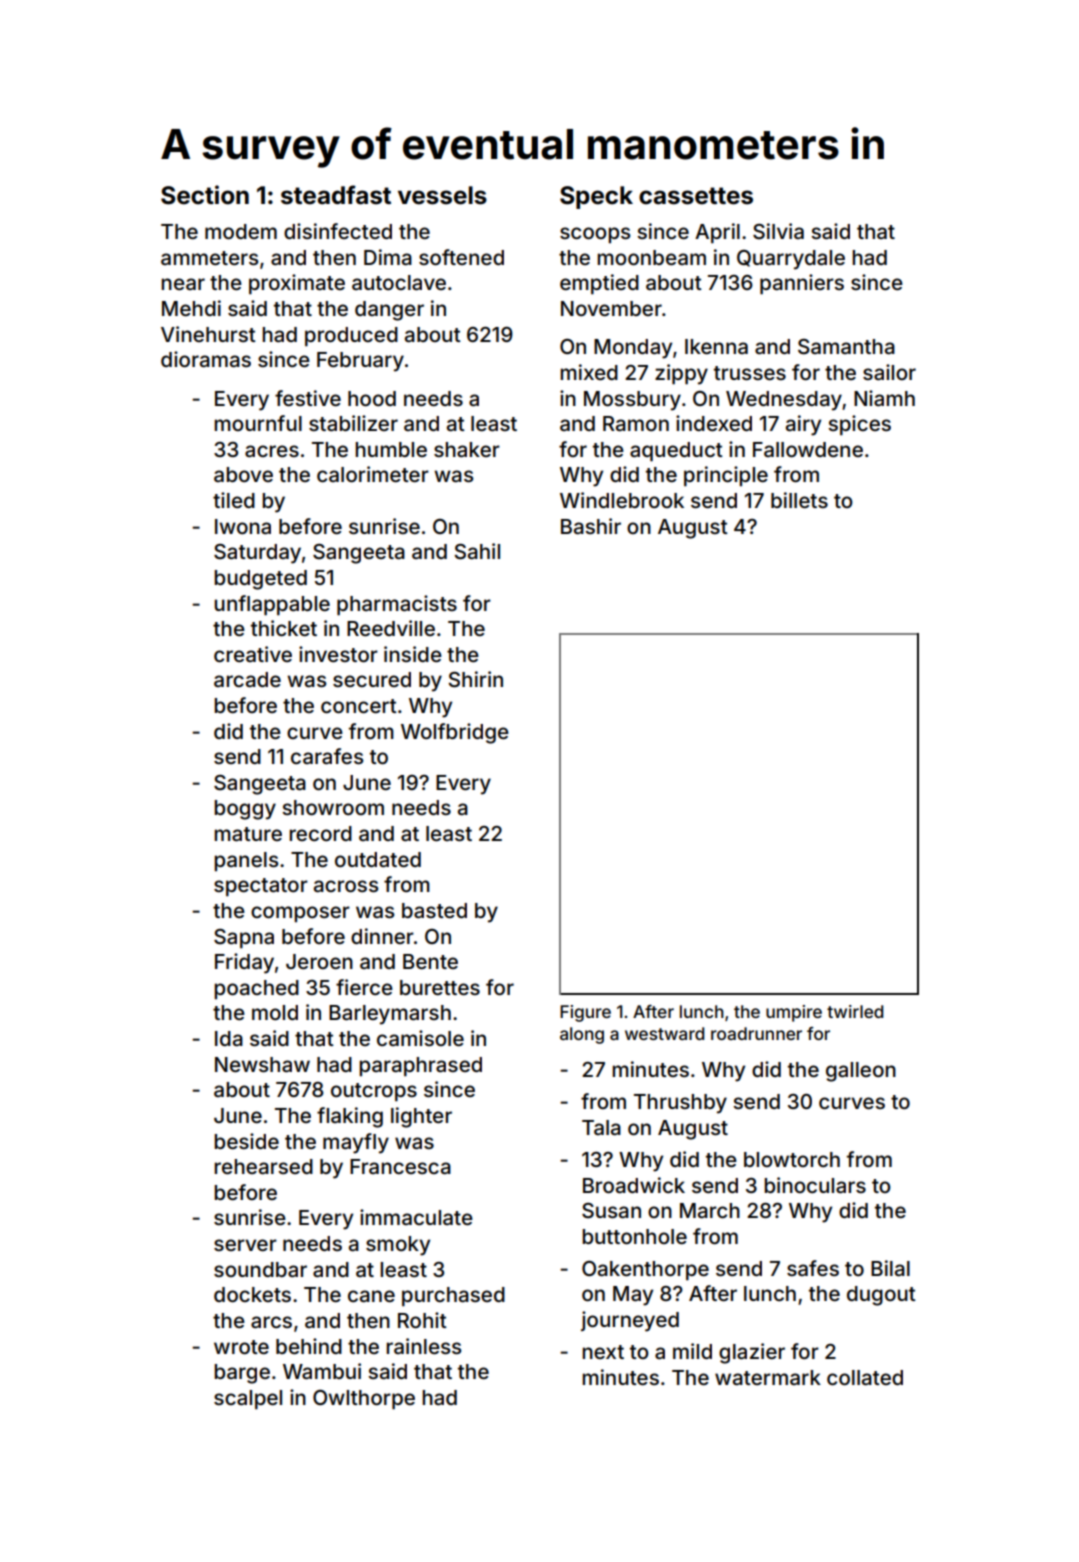 Image resolution: width=1079 pixels, height=1562 pixels. I want to click on principle, so click(726, 476).
